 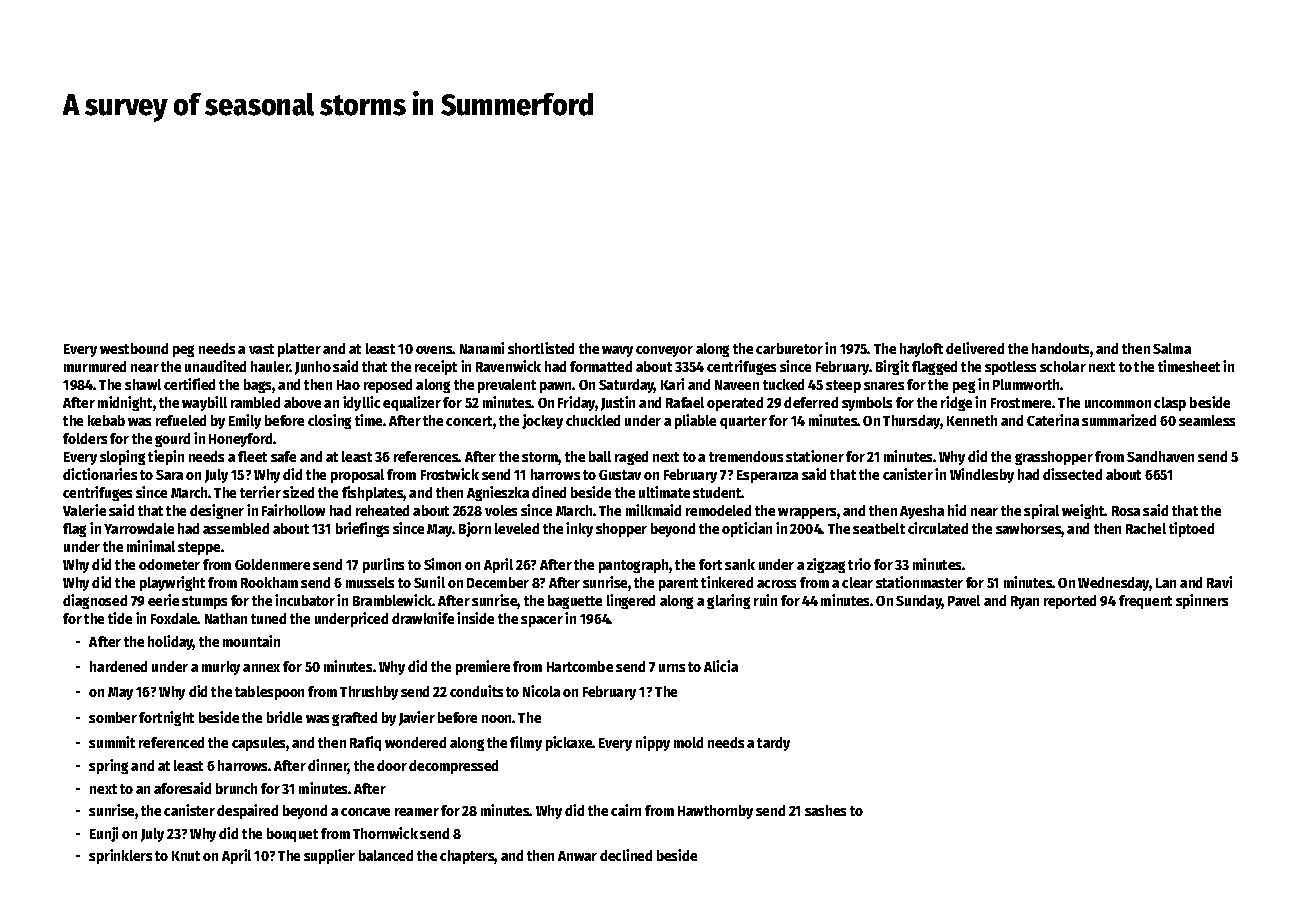 I want to click on handouts, so click(x=1060, y=348).
